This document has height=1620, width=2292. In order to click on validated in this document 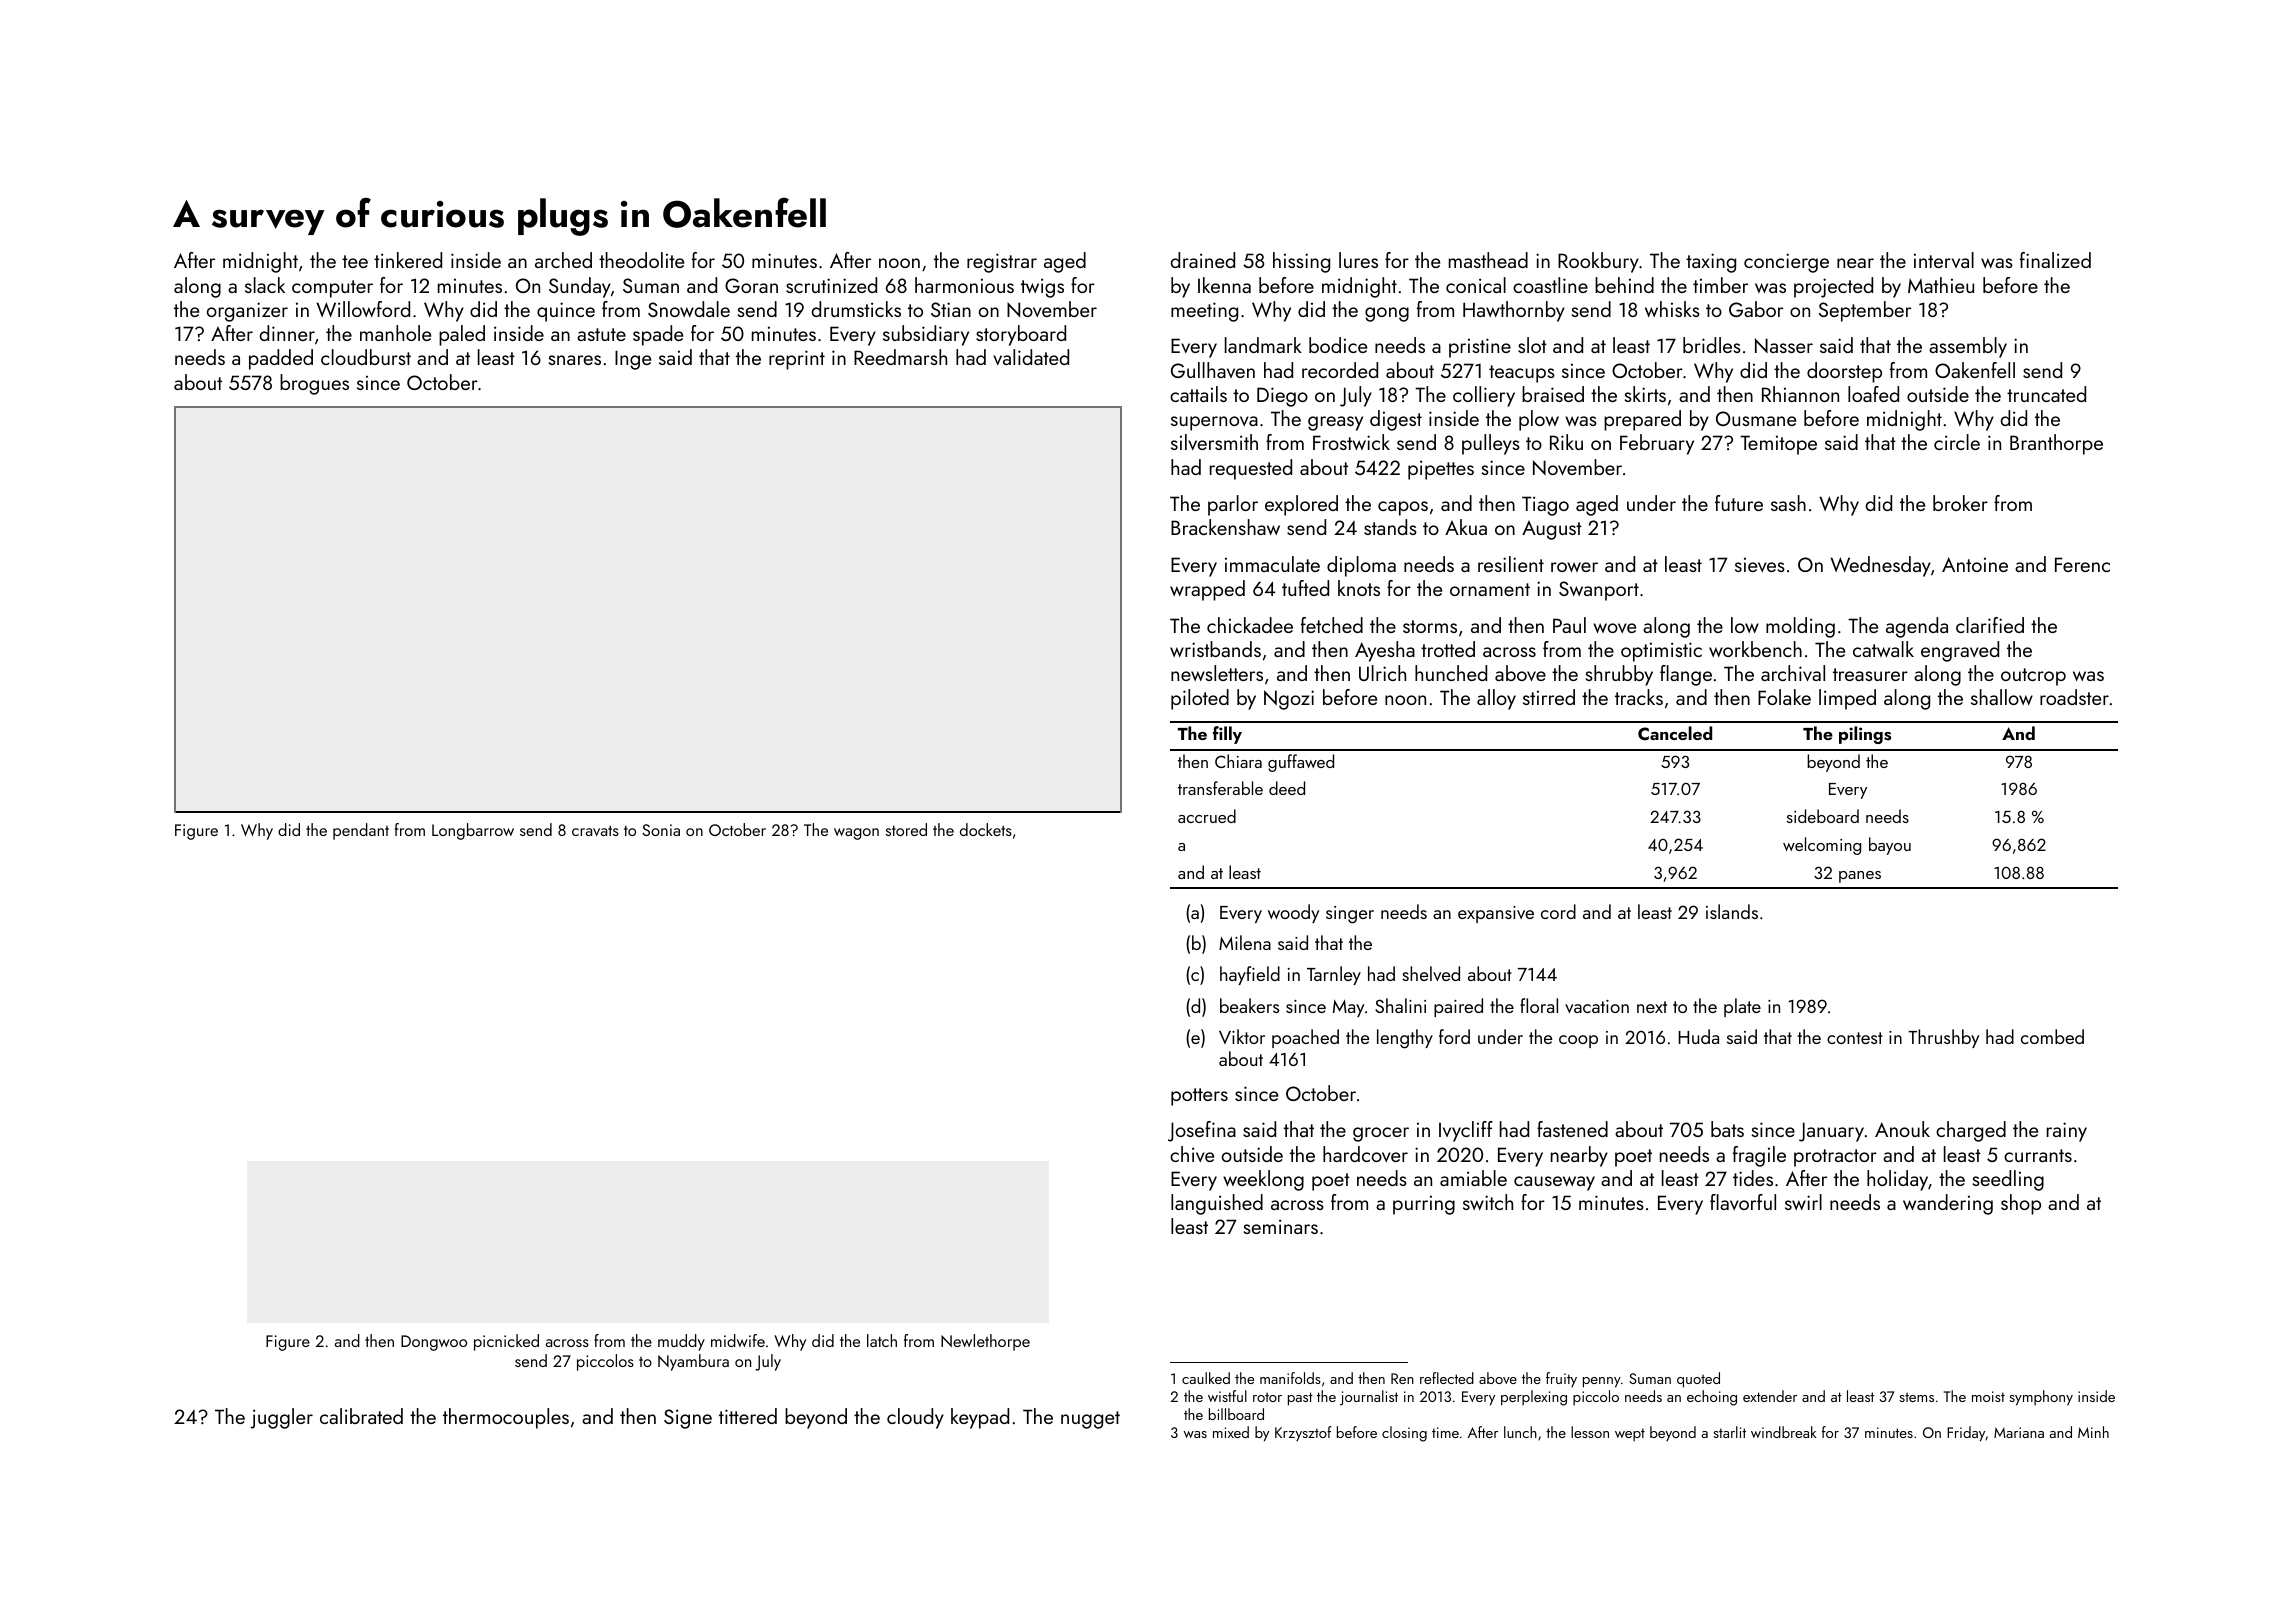, I will do `click(1031, 357)`.
